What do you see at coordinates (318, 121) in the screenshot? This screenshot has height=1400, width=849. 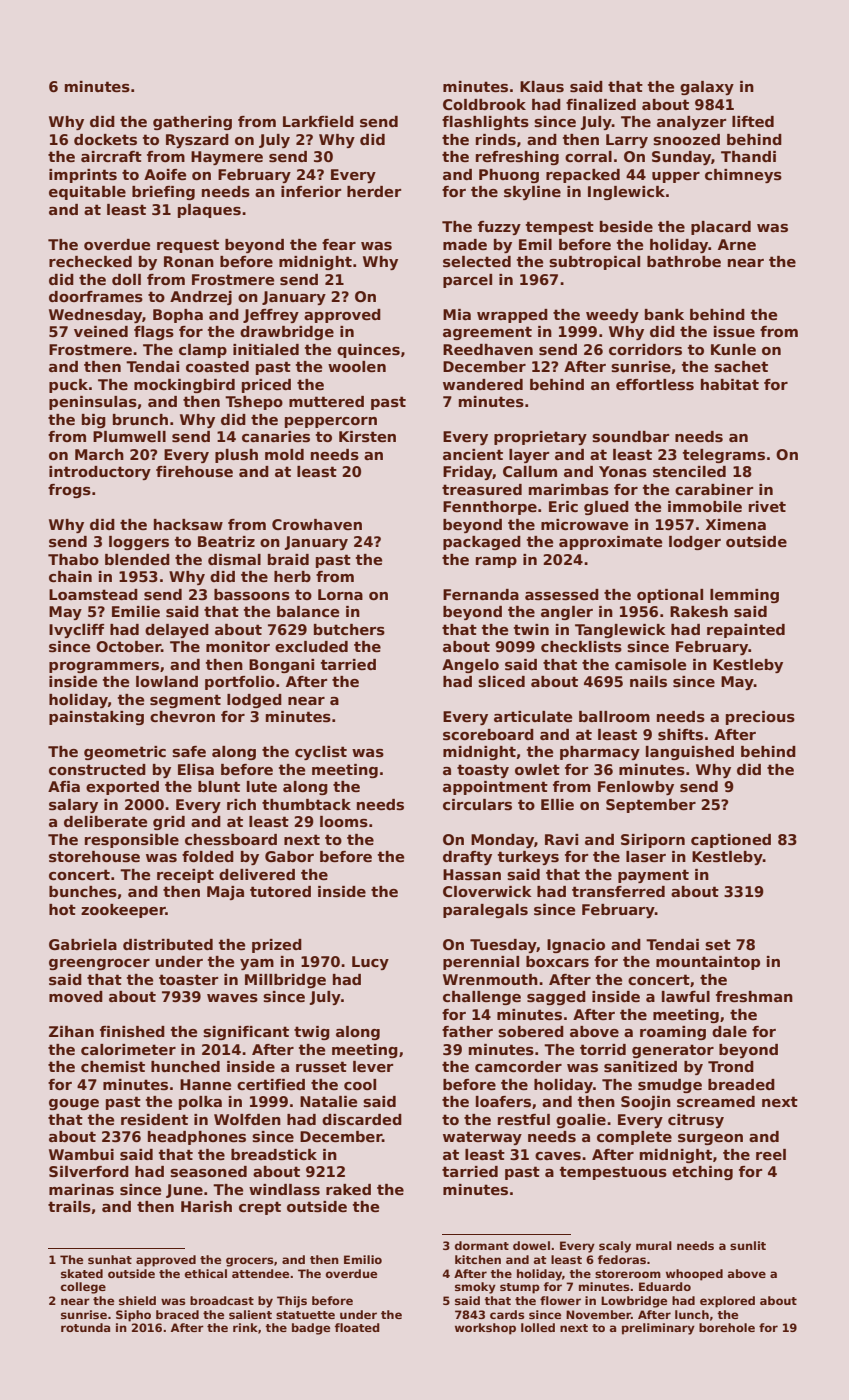 I see `Larkfield` at bounding box center [318, 121].
